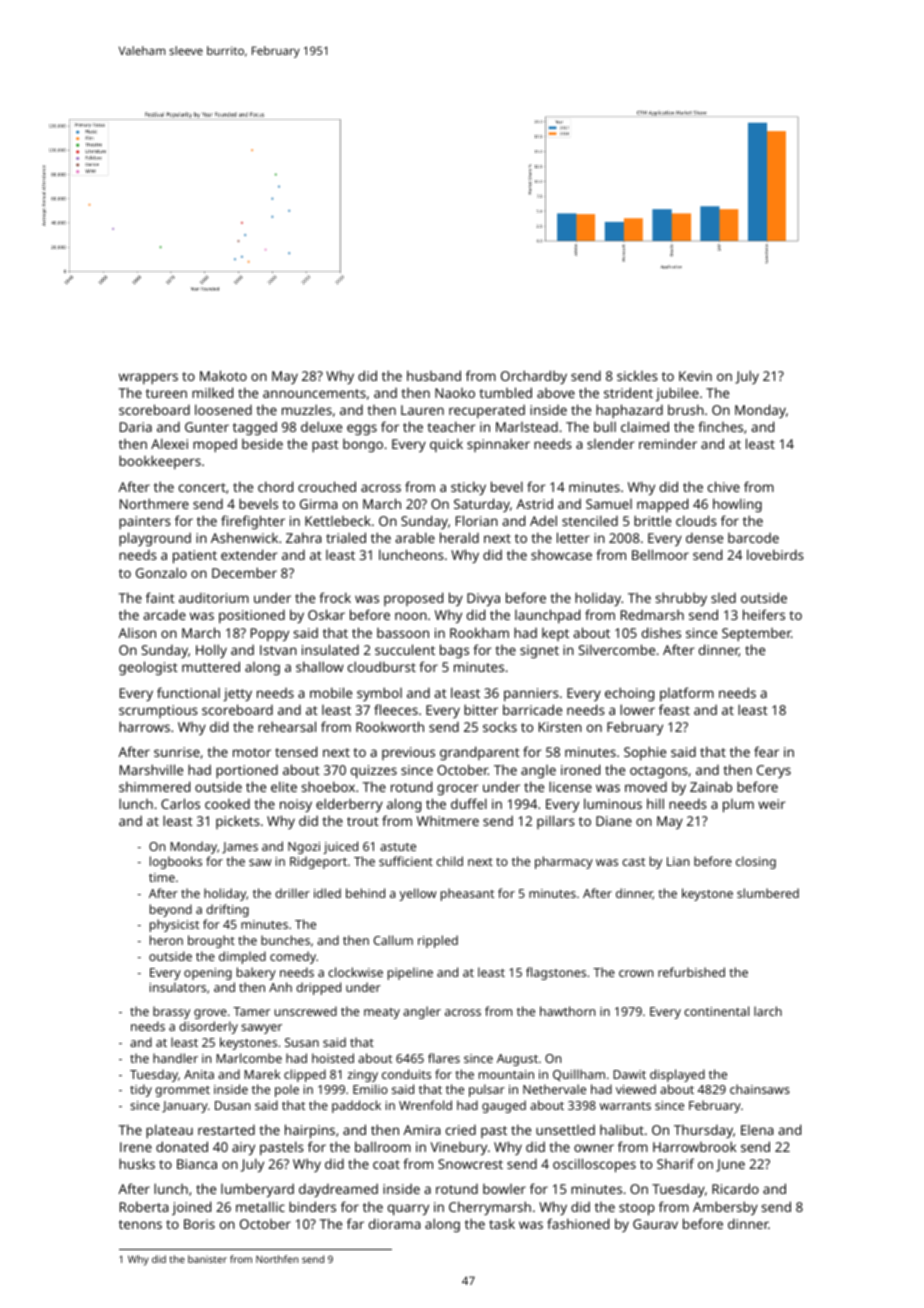 The height and width of the screenshot is (1308, 924). Describe the element at coordinates (148, 668) in the screenshot. I see `geologist` at that location.
